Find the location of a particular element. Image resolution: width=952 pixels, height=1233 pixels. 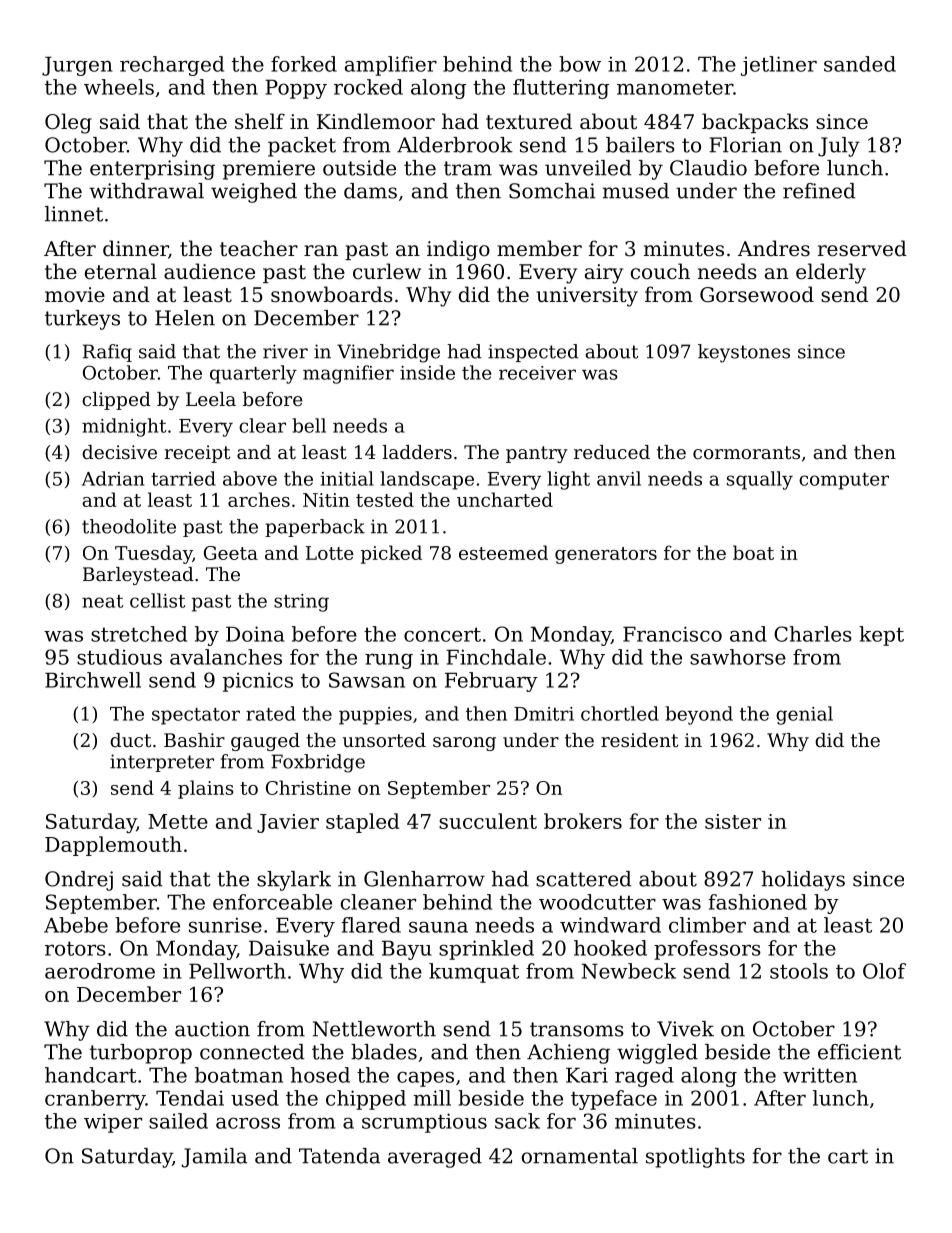

Pellworth is located at coordinates (237, 971).
